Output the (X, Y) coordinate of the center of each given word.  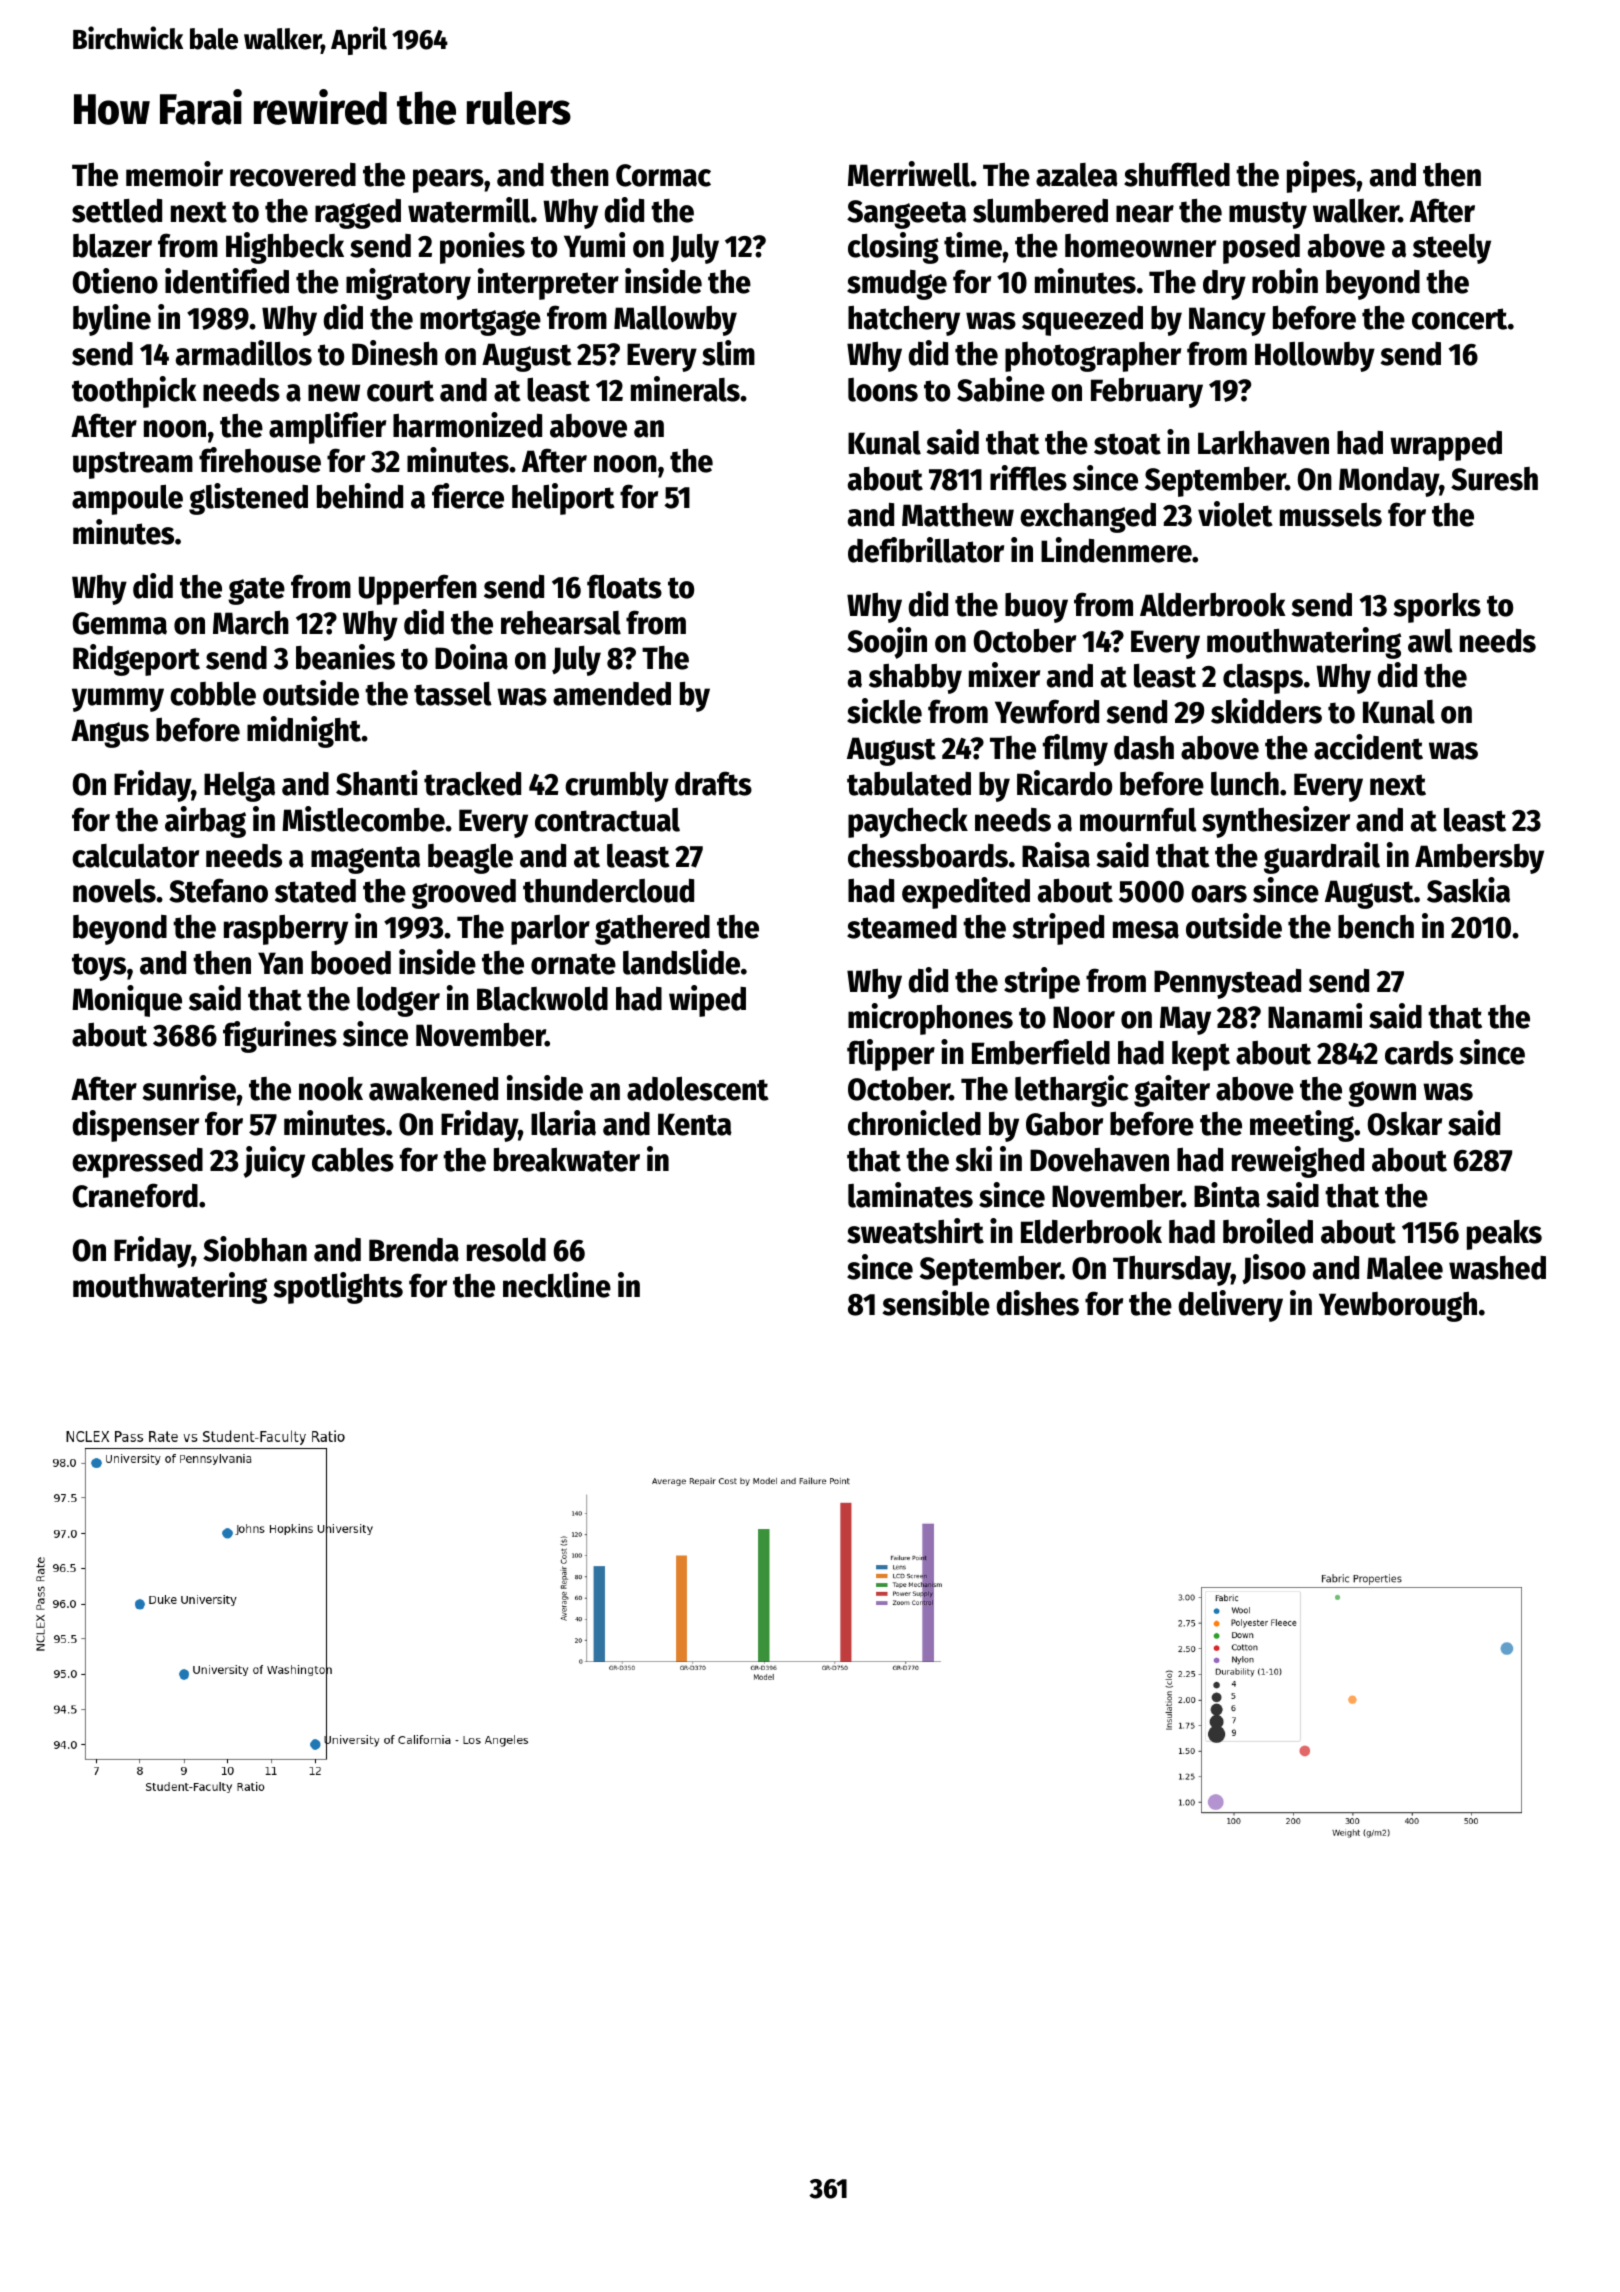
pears (448, 181)
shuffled (1177, 174)
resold (506, 1249)
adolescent (698, 1088)
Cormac (663, 175)
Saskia (1468, 890)
